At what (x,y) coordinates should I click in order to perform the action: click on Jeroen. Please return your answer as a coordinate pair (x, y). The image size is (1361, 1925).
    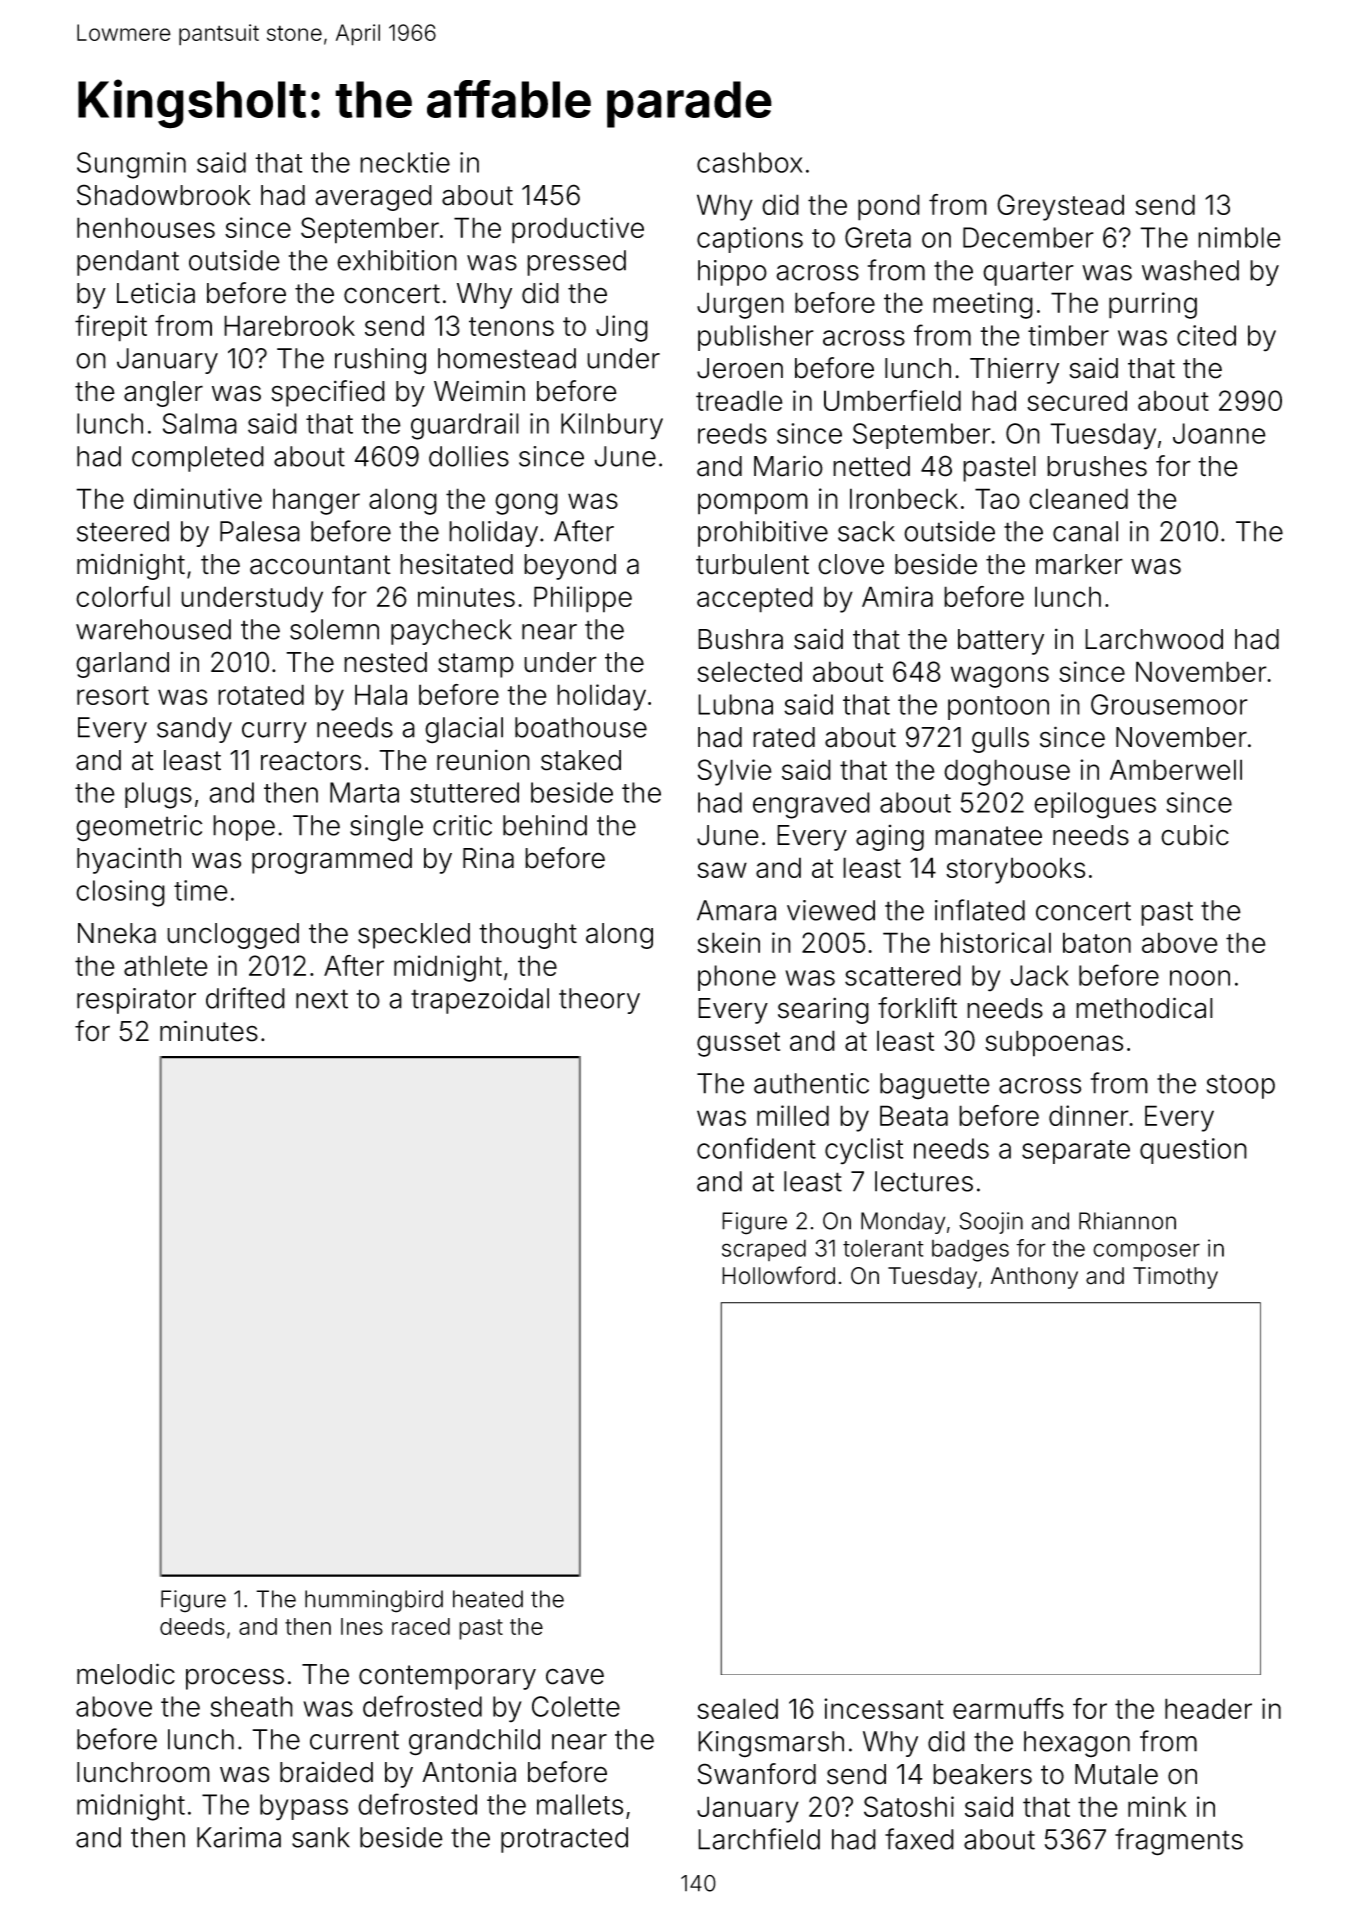
    Looking at the image, I should click on (740, 368).
